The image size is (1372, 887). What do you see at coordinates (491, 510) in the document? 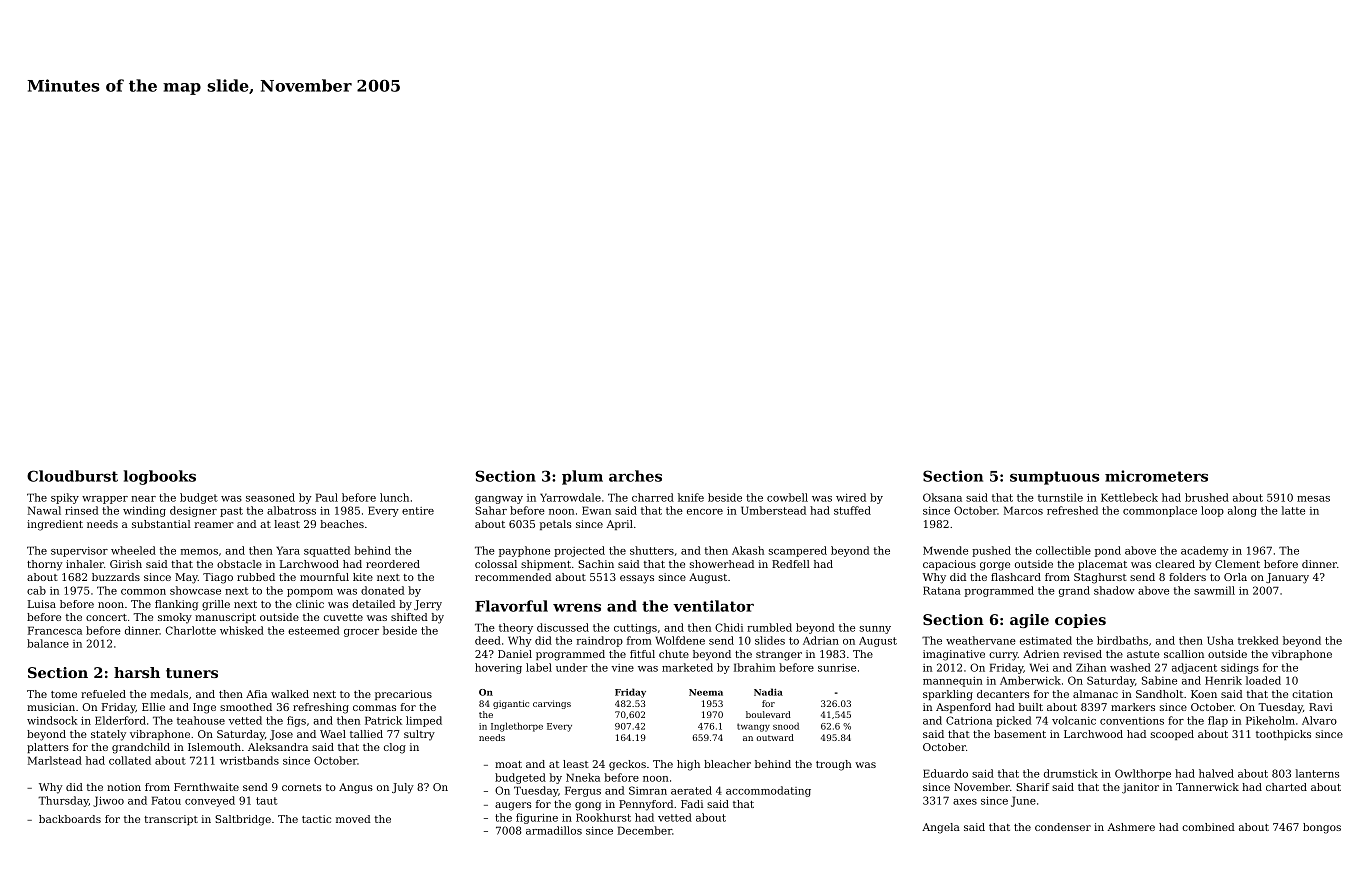
I see `Sahar` at bounding box center [491, 510].
